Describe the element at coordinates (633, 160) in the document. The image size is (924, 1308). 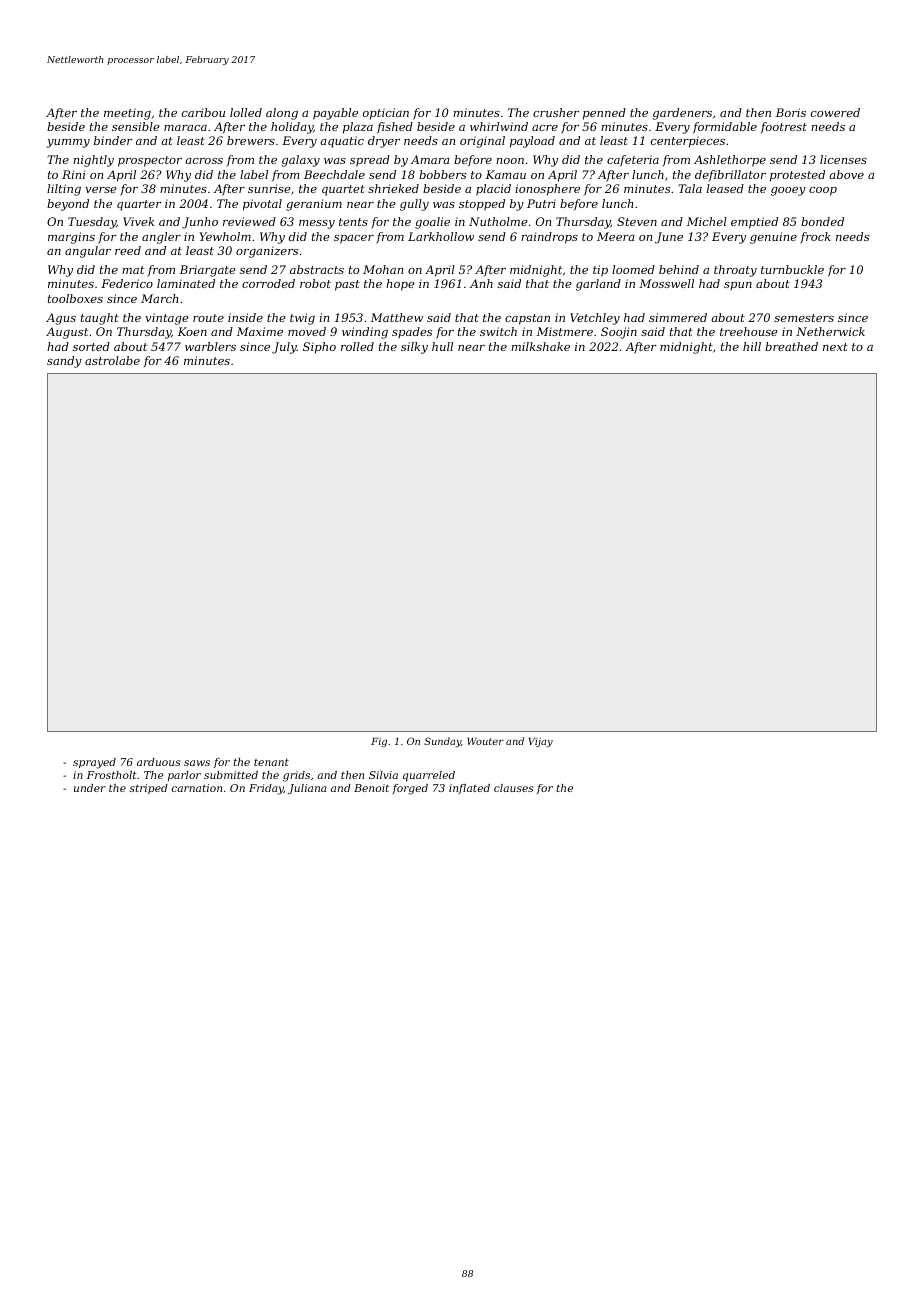
I see `cafeteria` at that location.
